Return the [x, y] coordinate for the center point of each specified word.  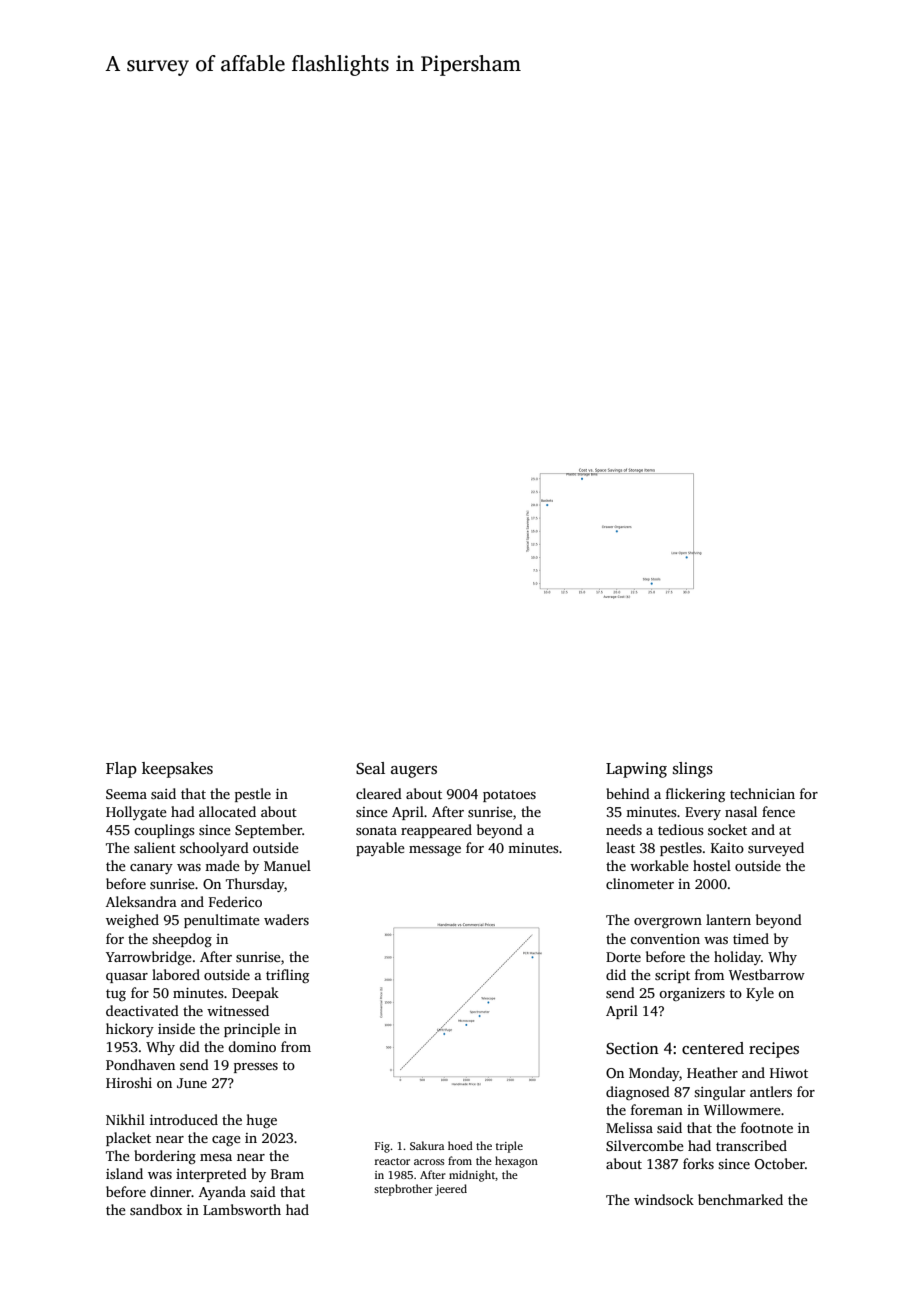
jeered [451, 1190]
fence [778, 811]
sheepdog [182, 940]
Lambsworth [242, 1209]
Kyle [760, 994]
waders [286, 919]
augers [414, 772]
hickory [130, 1030]
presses [256, 1068]
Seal [370, 768]
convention [665, 939]
